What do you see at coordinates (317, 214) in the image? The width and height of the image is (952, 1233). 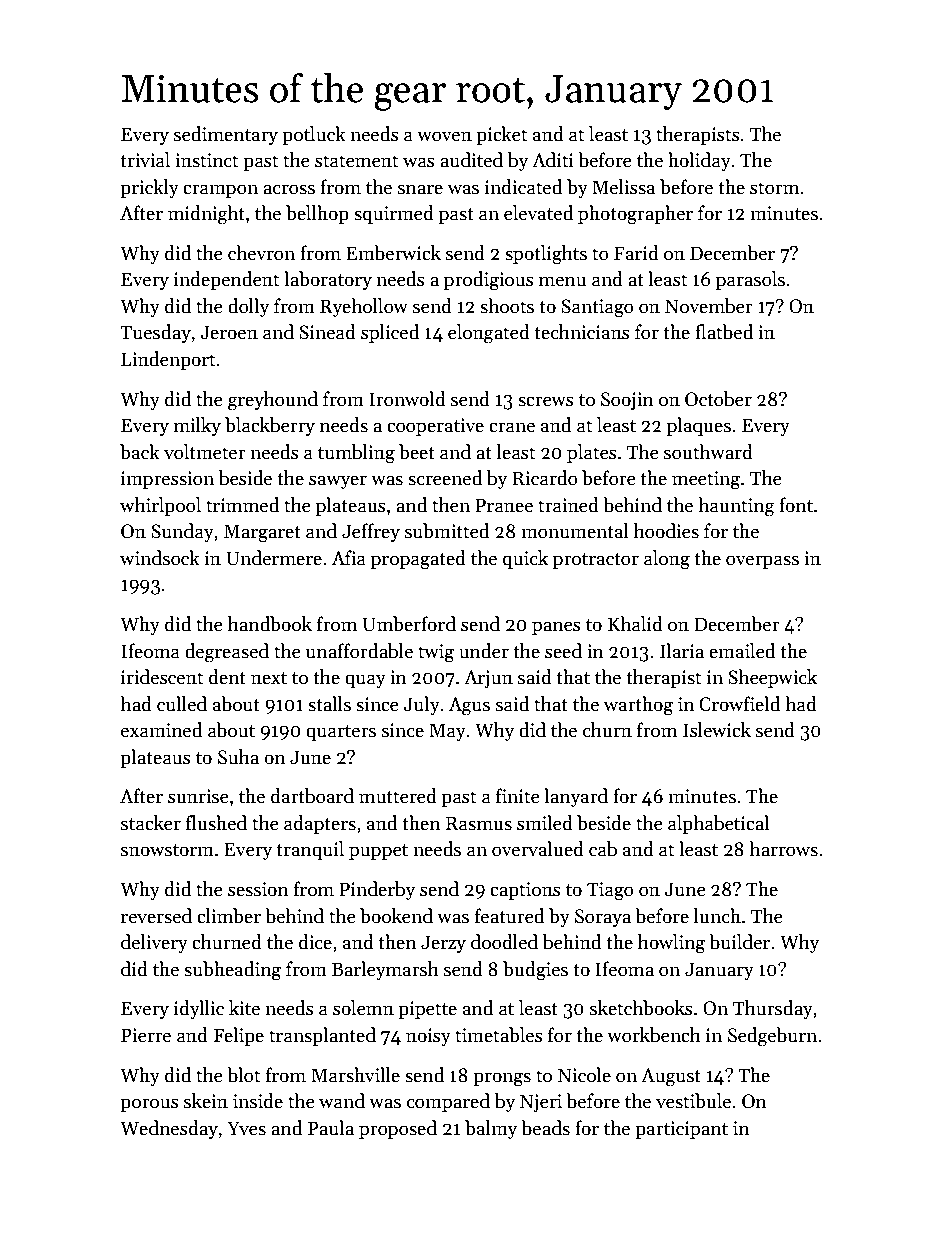 I see `bellhop` at bounding box center [317, 214].
